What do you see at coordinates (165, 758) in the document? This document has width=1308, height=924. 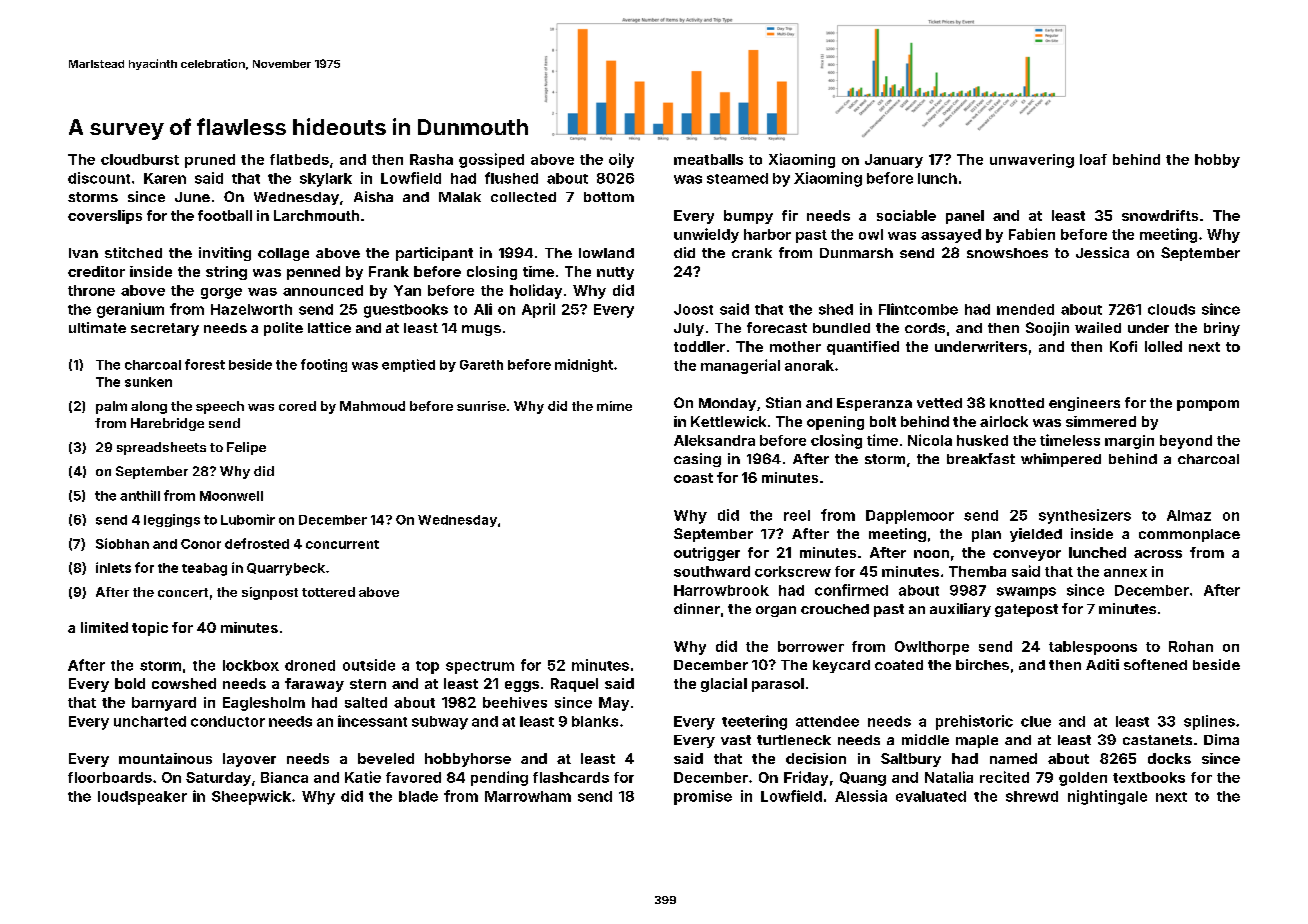 I see `mountainous` at bounding box center [165, 758].
